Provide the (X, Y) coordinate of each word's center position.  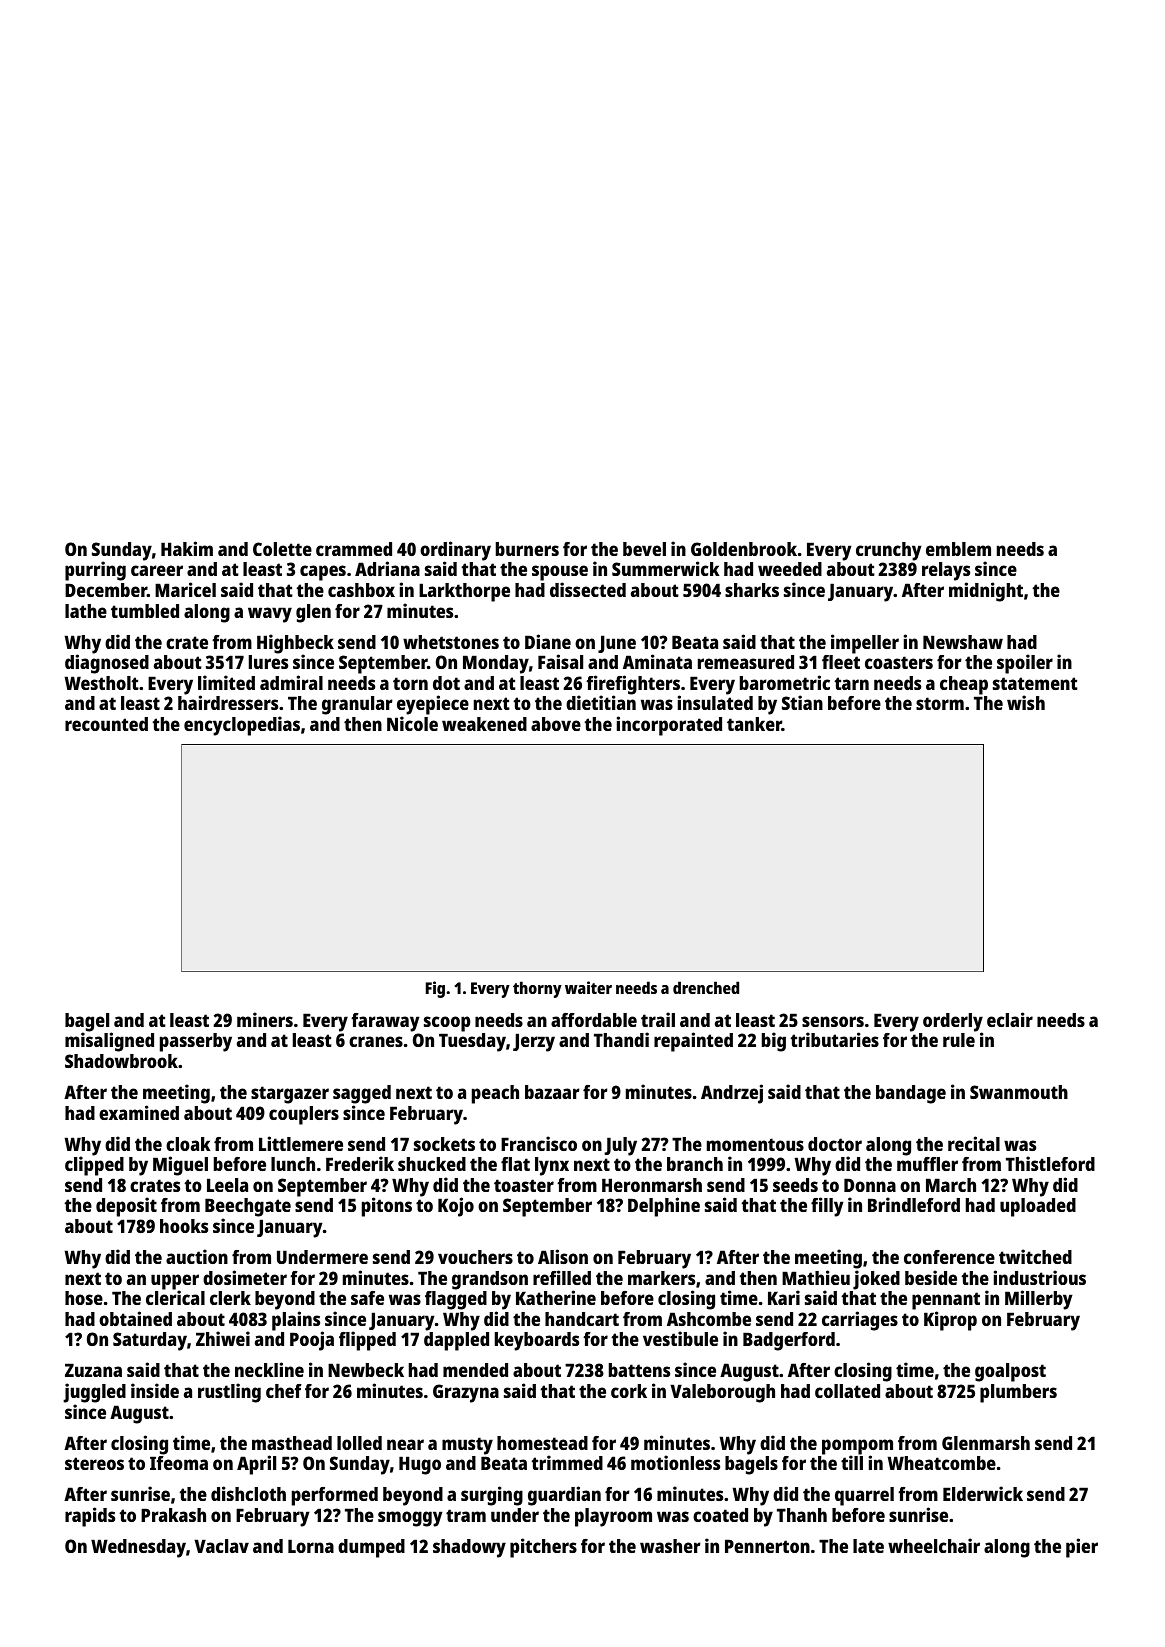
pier (1082, 1548)
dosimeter (245, 1277)
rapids (90, 1517)
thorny (537, 989)
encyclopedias (242, 726)
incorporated (669, 726)
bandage (911, 1094)
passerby (196, 1042)
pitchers (543, 1548)
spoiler (1025, 664)
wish (1026, 702)
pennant (946, 1301)
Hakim (187, 548)
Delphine (664, 1207)
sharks (752, 590)
